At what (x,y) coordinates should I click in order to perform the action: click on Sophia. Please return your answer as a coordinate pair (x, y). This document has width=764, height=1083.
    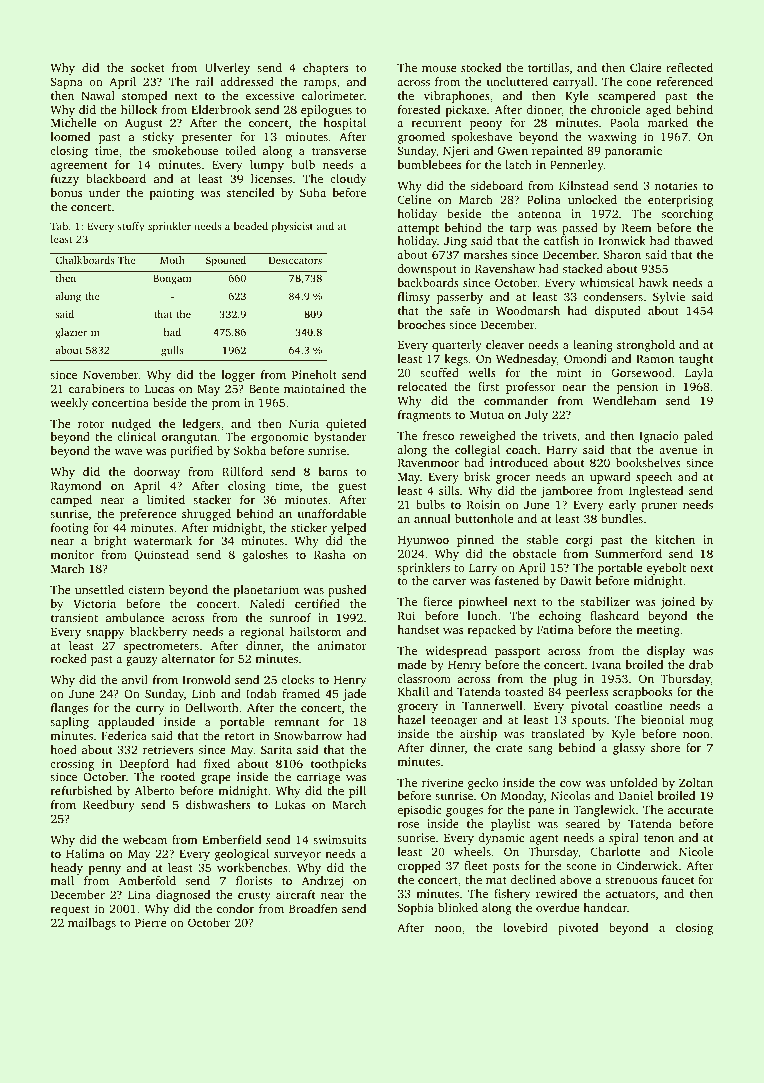
    Looking at the image, I should click on (415, 909).
